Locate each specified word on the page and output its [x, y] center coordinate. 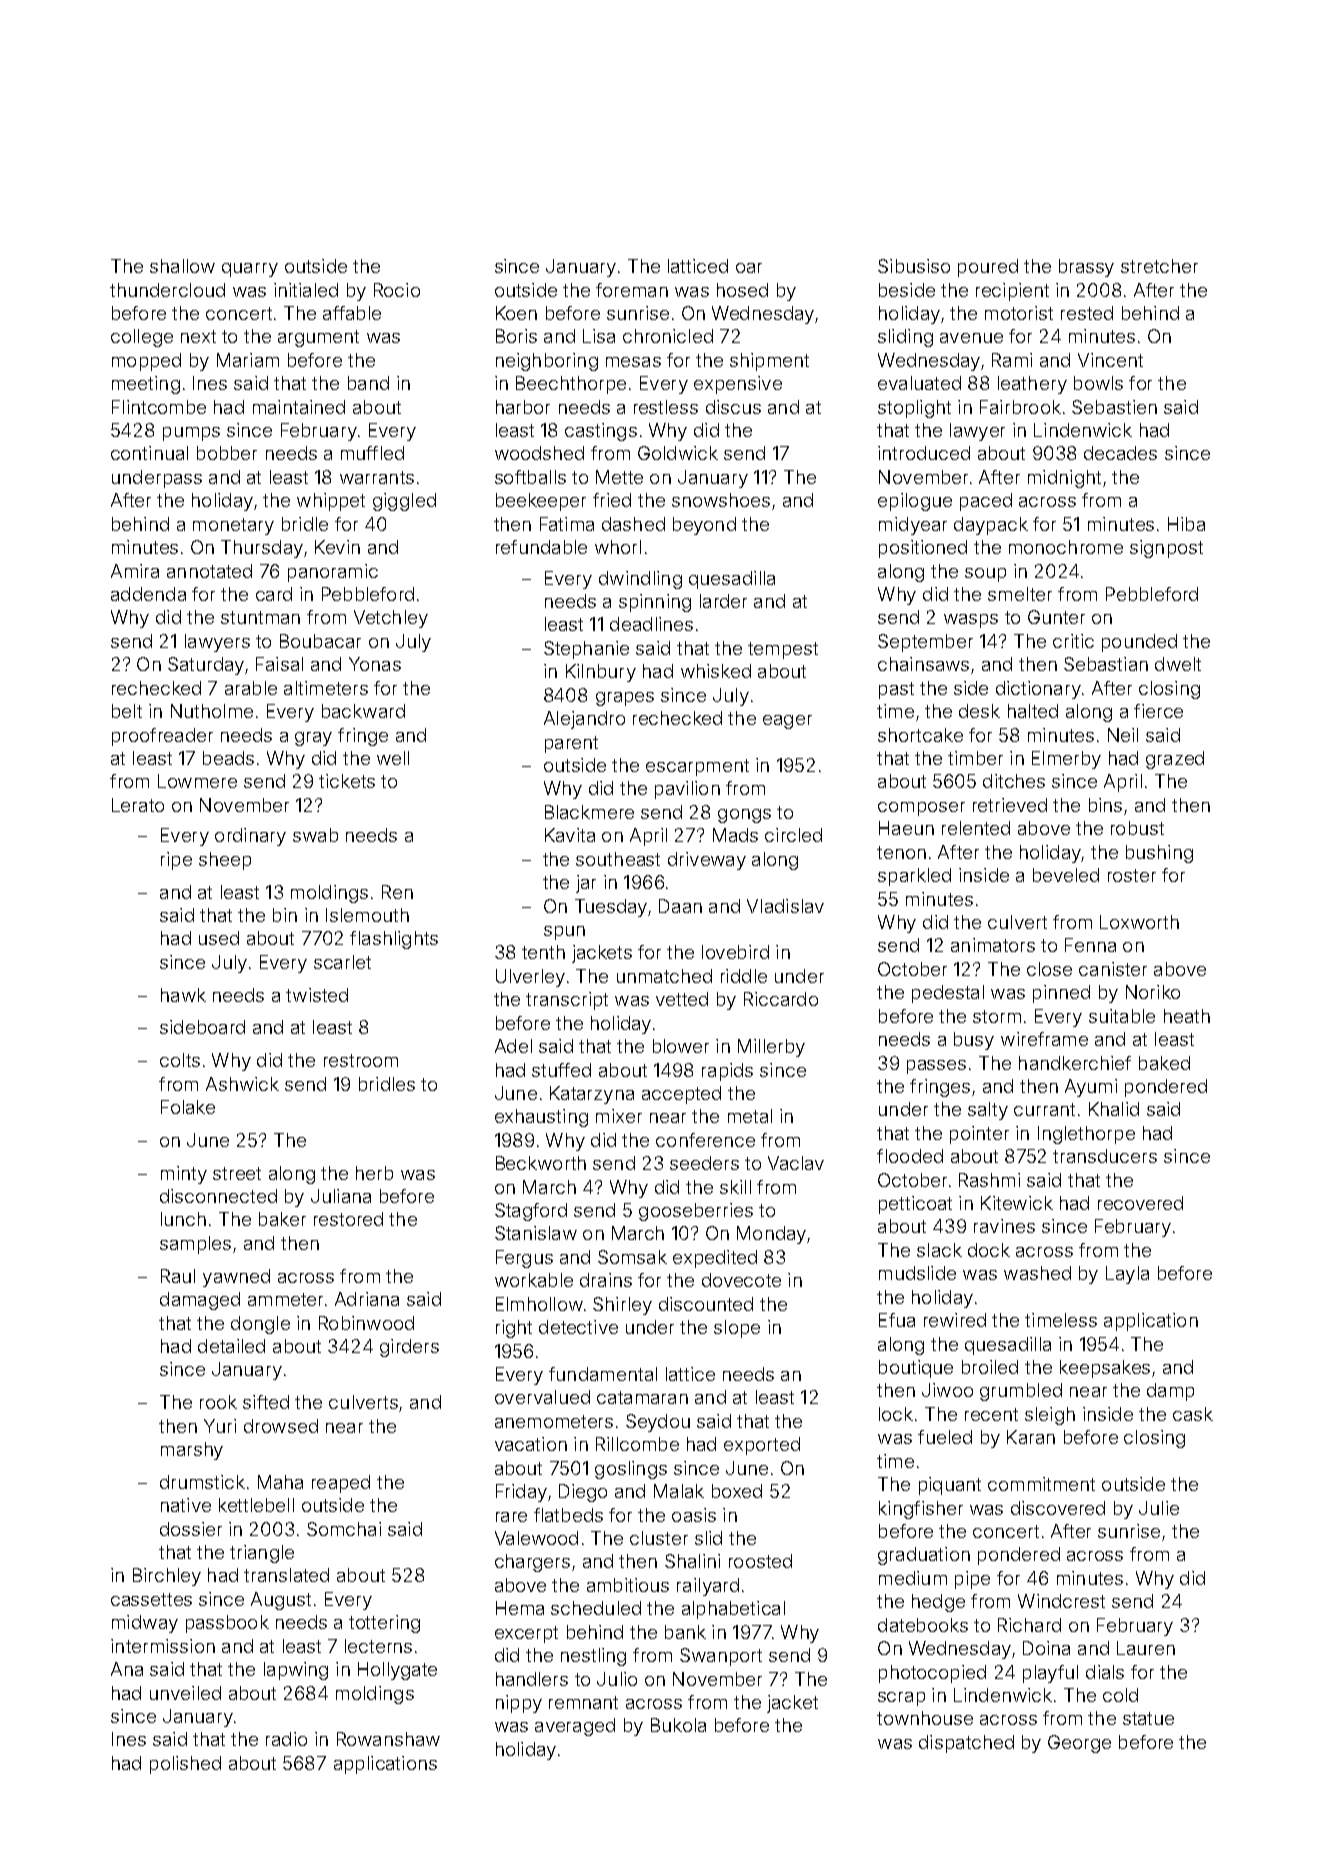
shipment [769, 362]
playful [1050, 1674]
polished [185, 1765]
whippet [331, 502]
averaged [575, 1727]
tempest [783, 650]
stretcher [1159, 266]
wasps [971, 621]
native [186, 1505]
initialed [306, 290]
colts [180, 1060]
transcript [567, 1001]
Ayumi [1091, 1088]
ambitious [628, 1585]
